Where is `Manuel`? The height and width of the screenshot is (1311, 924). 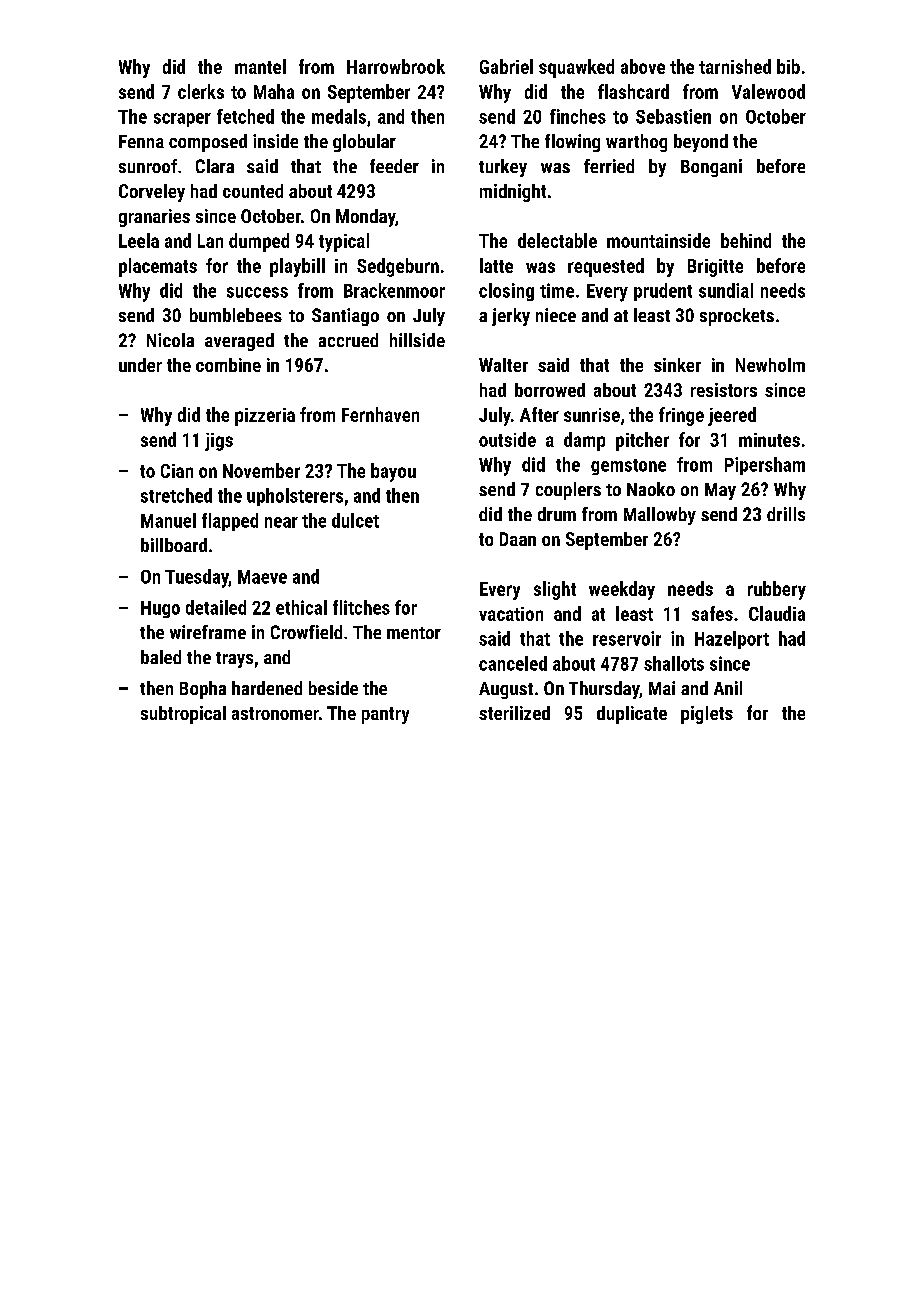
Manuel is located at coordinates (168, 520).
